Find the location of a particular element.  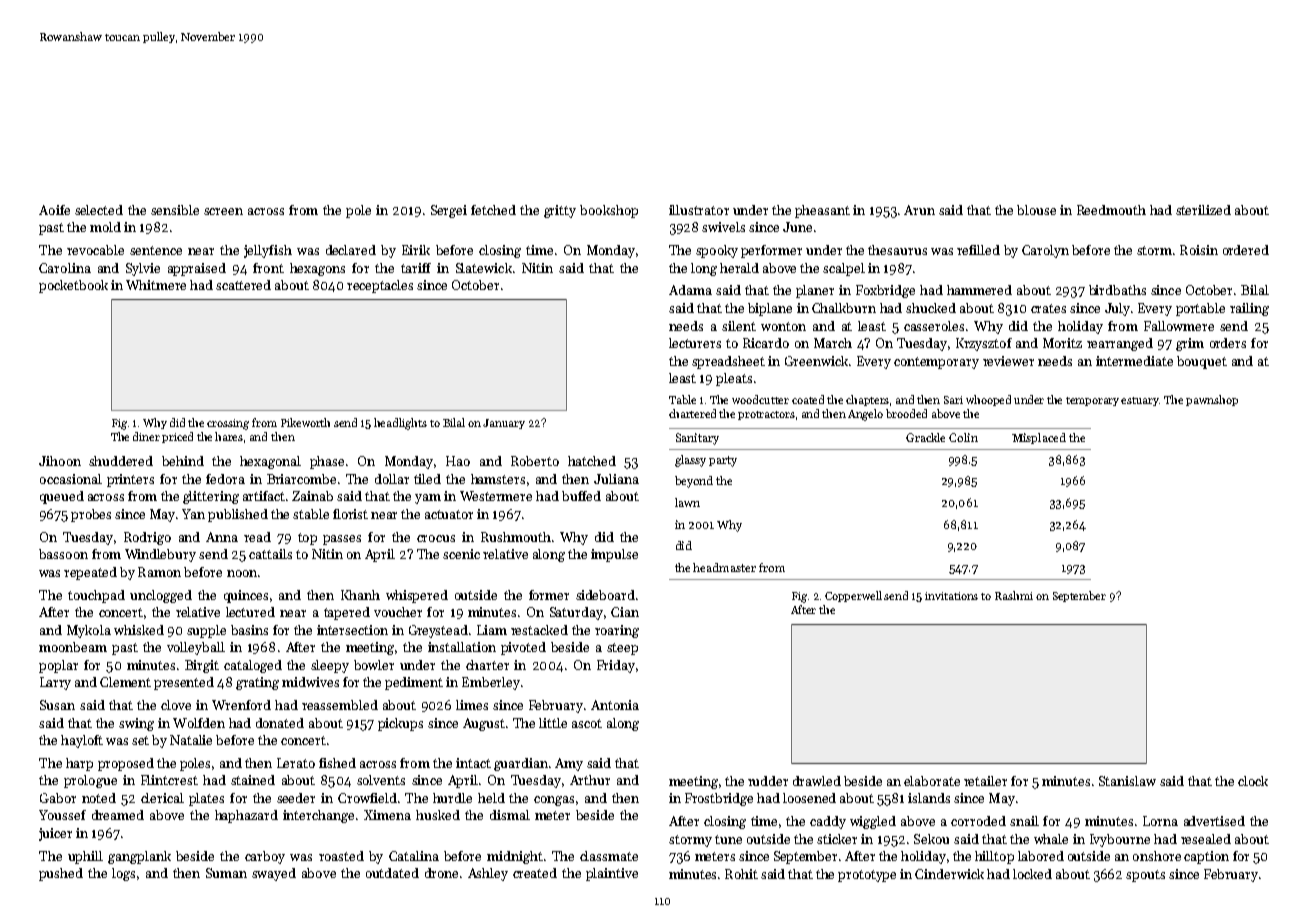

lecturers is located at coordinates (695, 343).
